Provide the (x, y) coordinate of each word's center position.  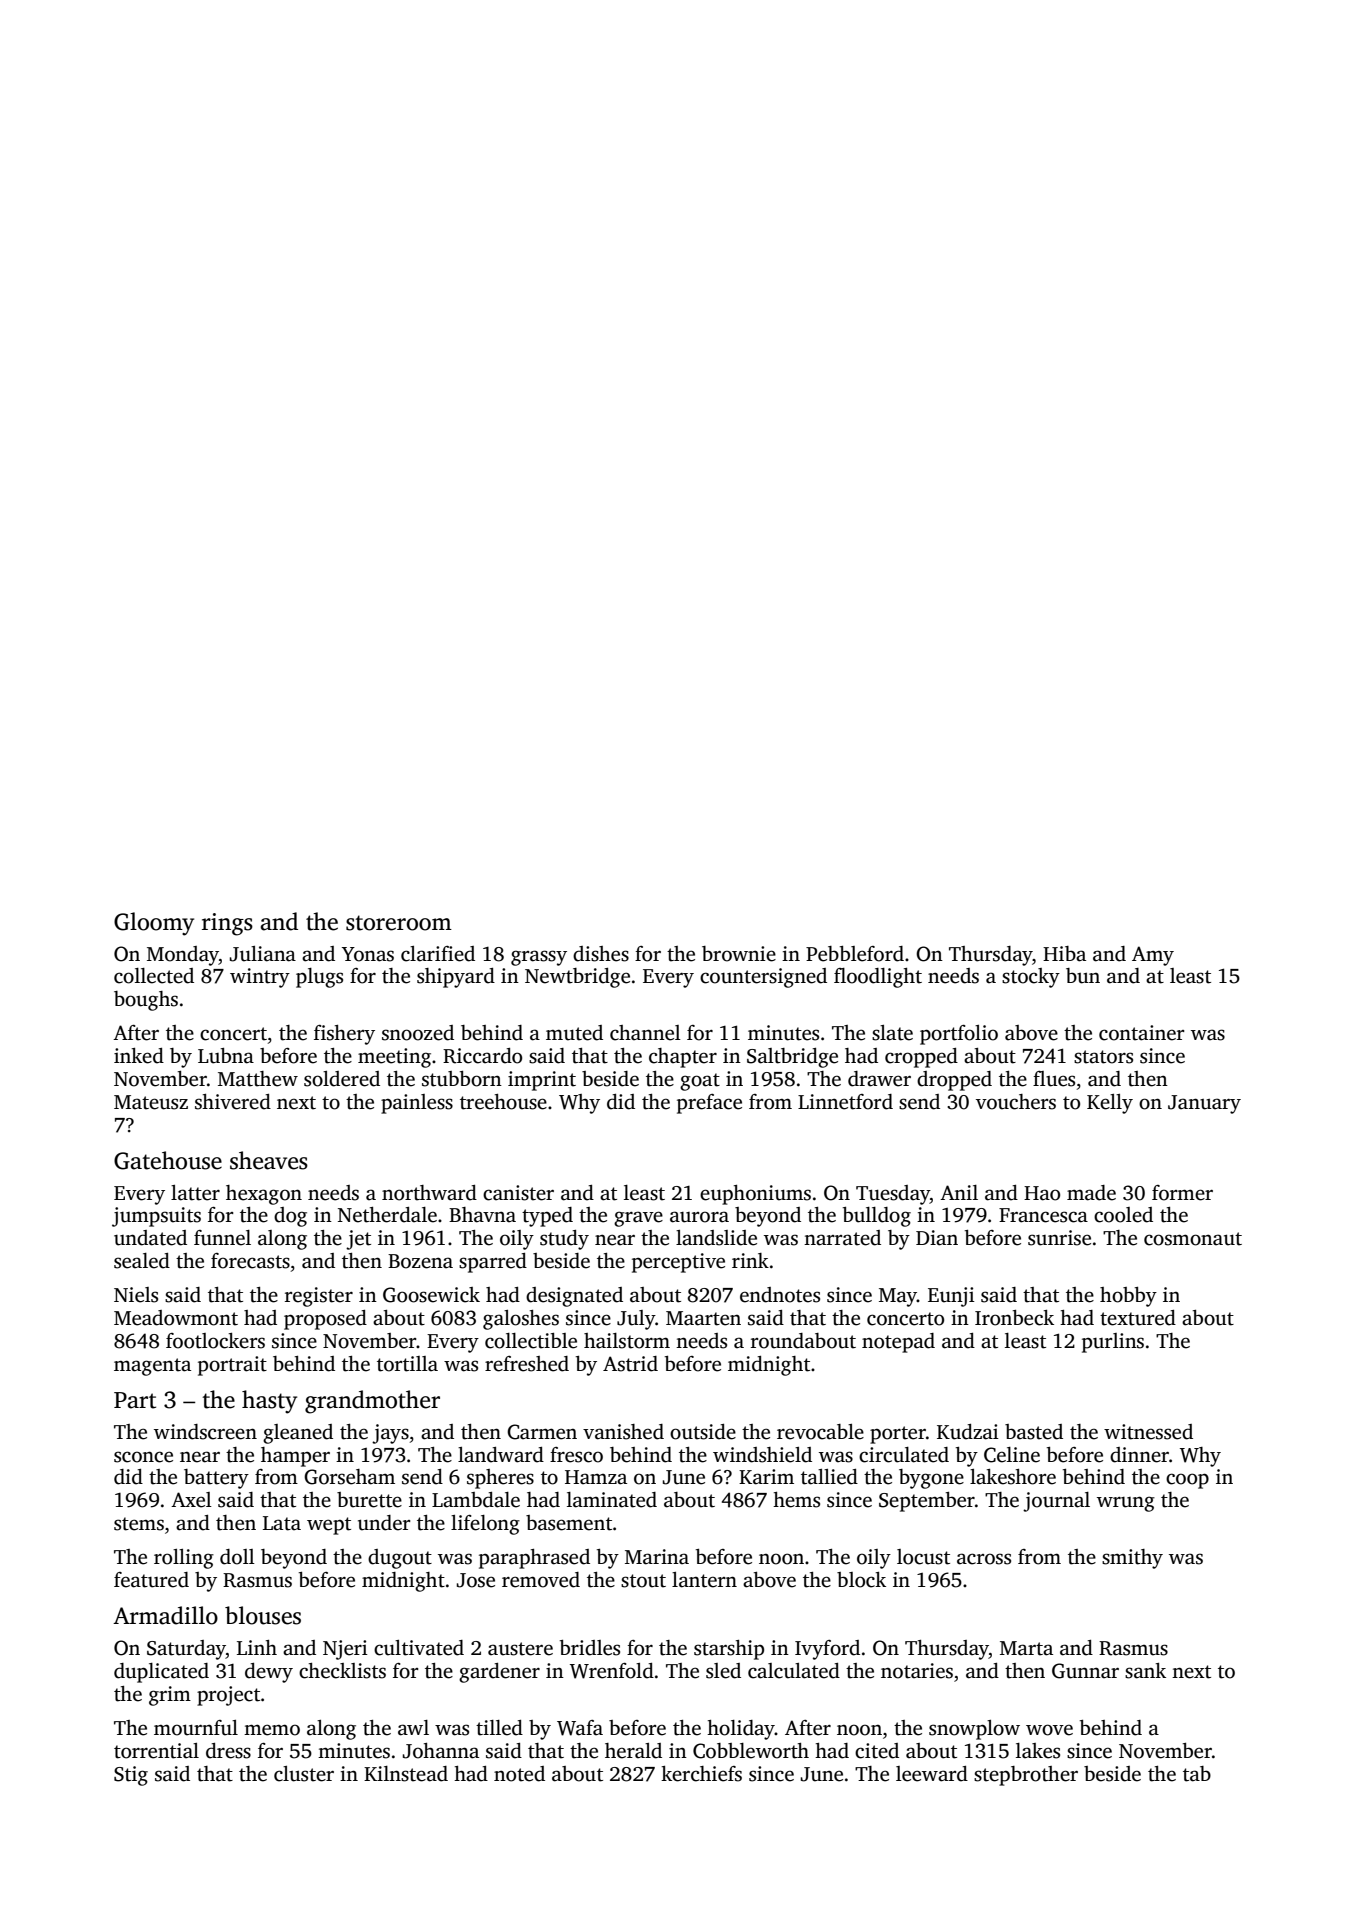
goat (700, 1082)
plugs (319, 978)
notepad (898, 1343)
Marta (1026, 1648)
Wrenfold (612, 1671)
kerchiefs (701, 1774)
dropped (954, 1081)
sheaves (269, 1160)
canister (518, 1193)
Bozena (420, 1261)
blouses (263, 1615)
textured (1138, 1318)
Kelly (1110, 1104)
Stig (131, 1776)
